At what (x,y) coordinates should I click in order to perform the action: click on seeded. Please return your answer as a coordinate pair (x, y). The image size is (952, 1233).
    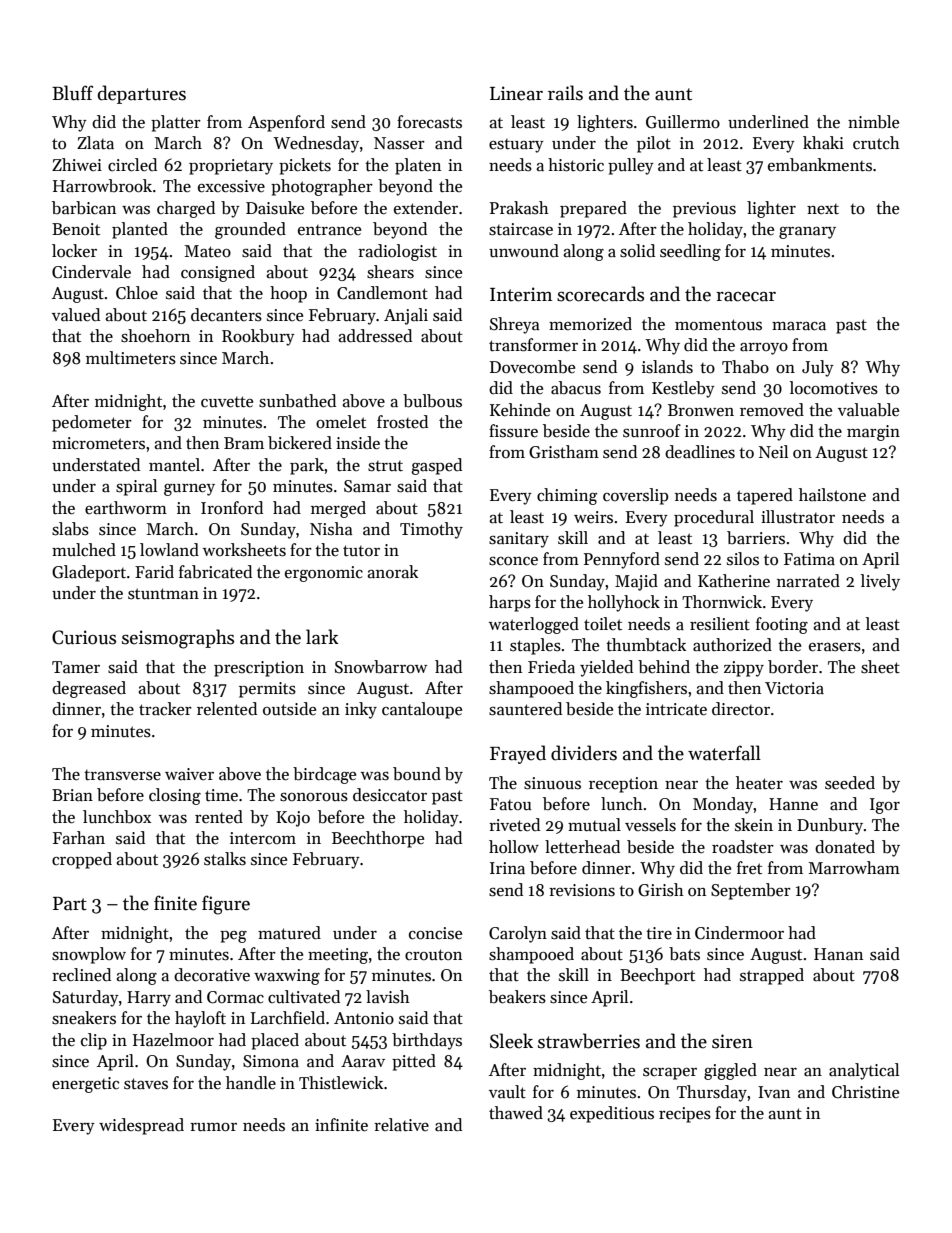
    Looking at the image, I should click on (850, 783).
